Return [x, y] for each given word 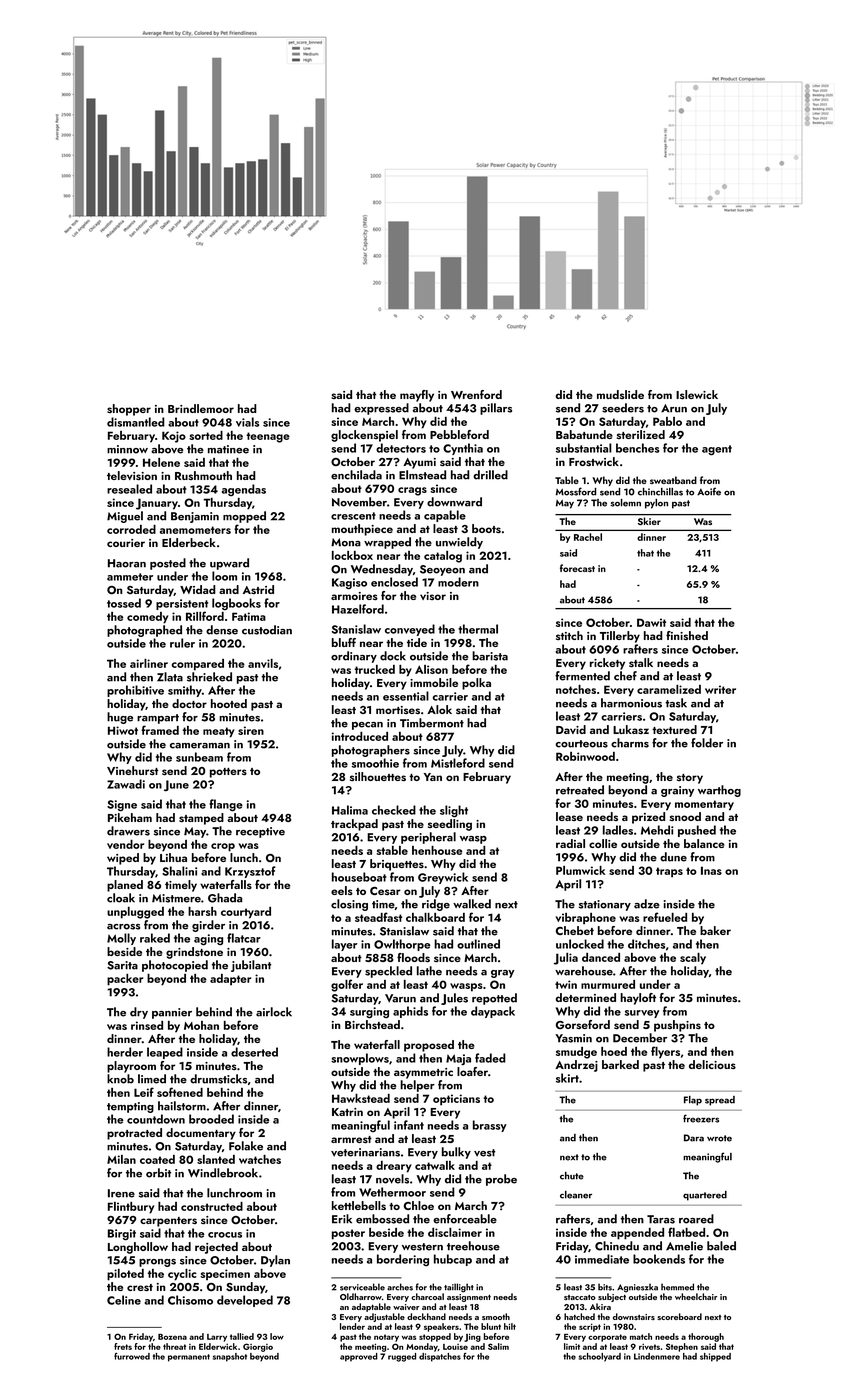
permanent [189, 1358]
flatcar [244, 938]
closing [349, 905]
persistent [182, 604]
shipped [715, 1357]
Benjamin [195, 517]
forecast [577, 568]
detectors [401, 448]
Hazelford [358, 609]
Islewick [697, 394]
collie [603, 843]
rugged [402, 1357]
